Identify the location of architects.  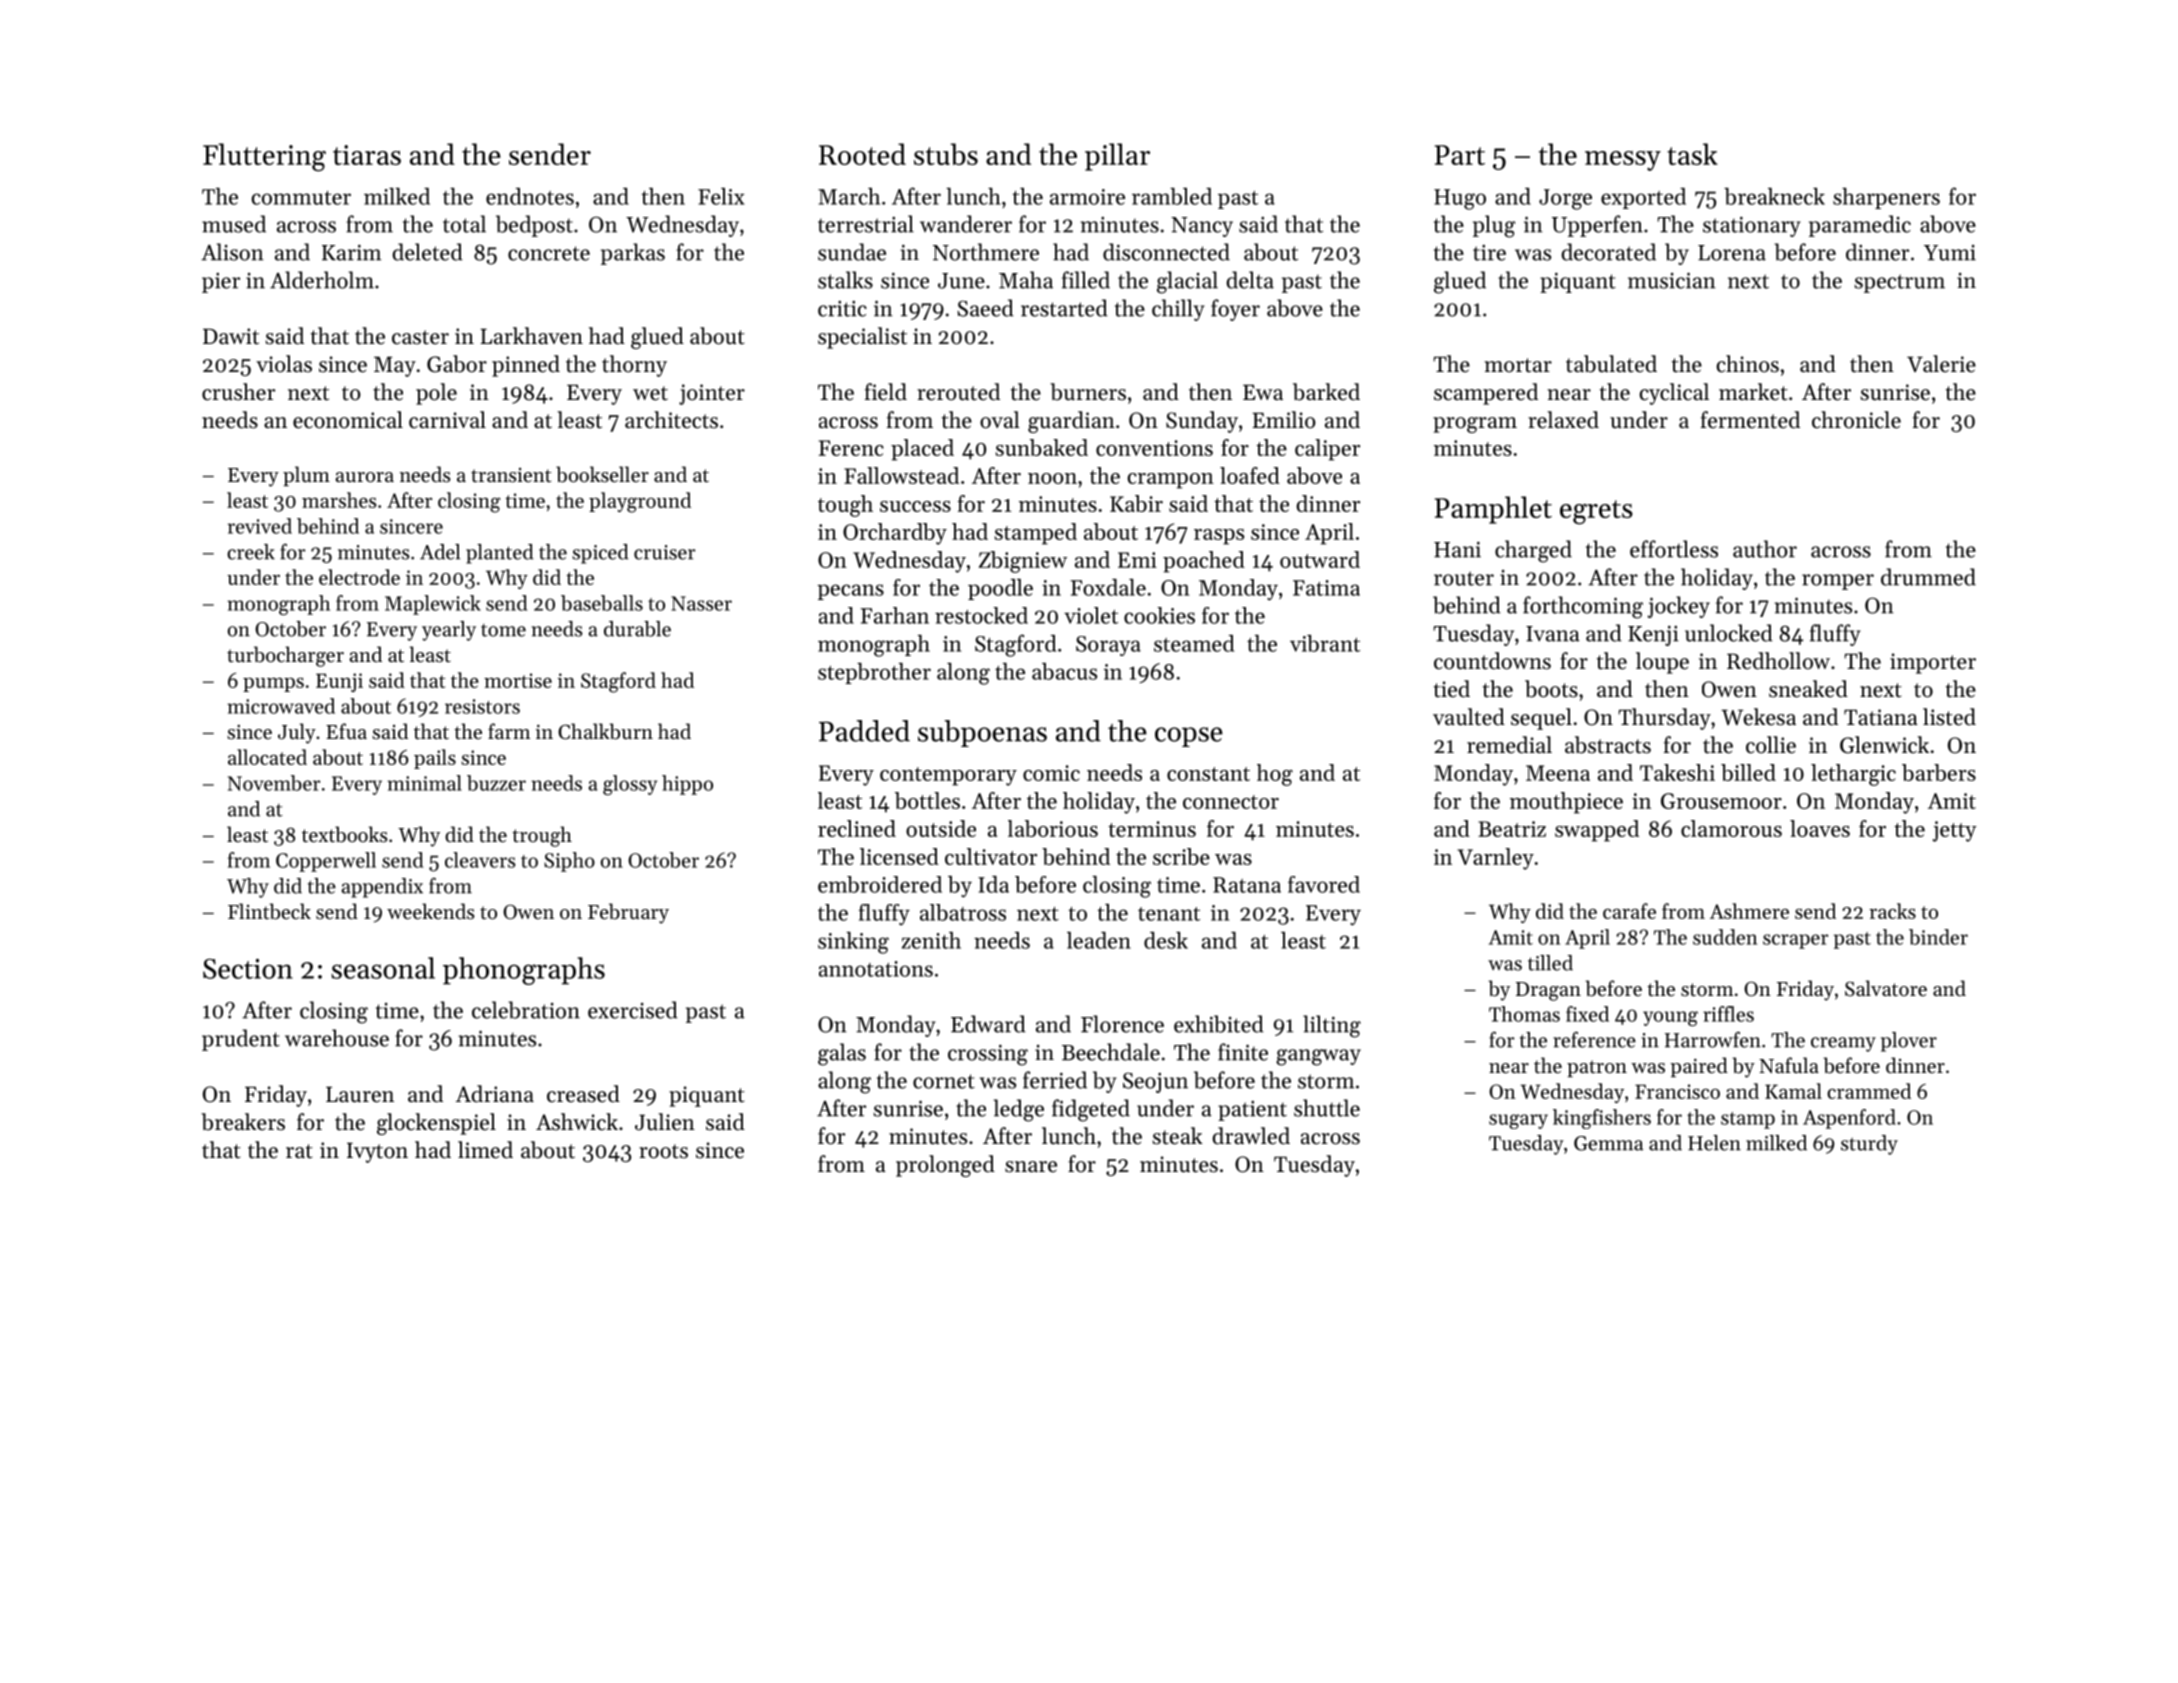
(671, 420).
